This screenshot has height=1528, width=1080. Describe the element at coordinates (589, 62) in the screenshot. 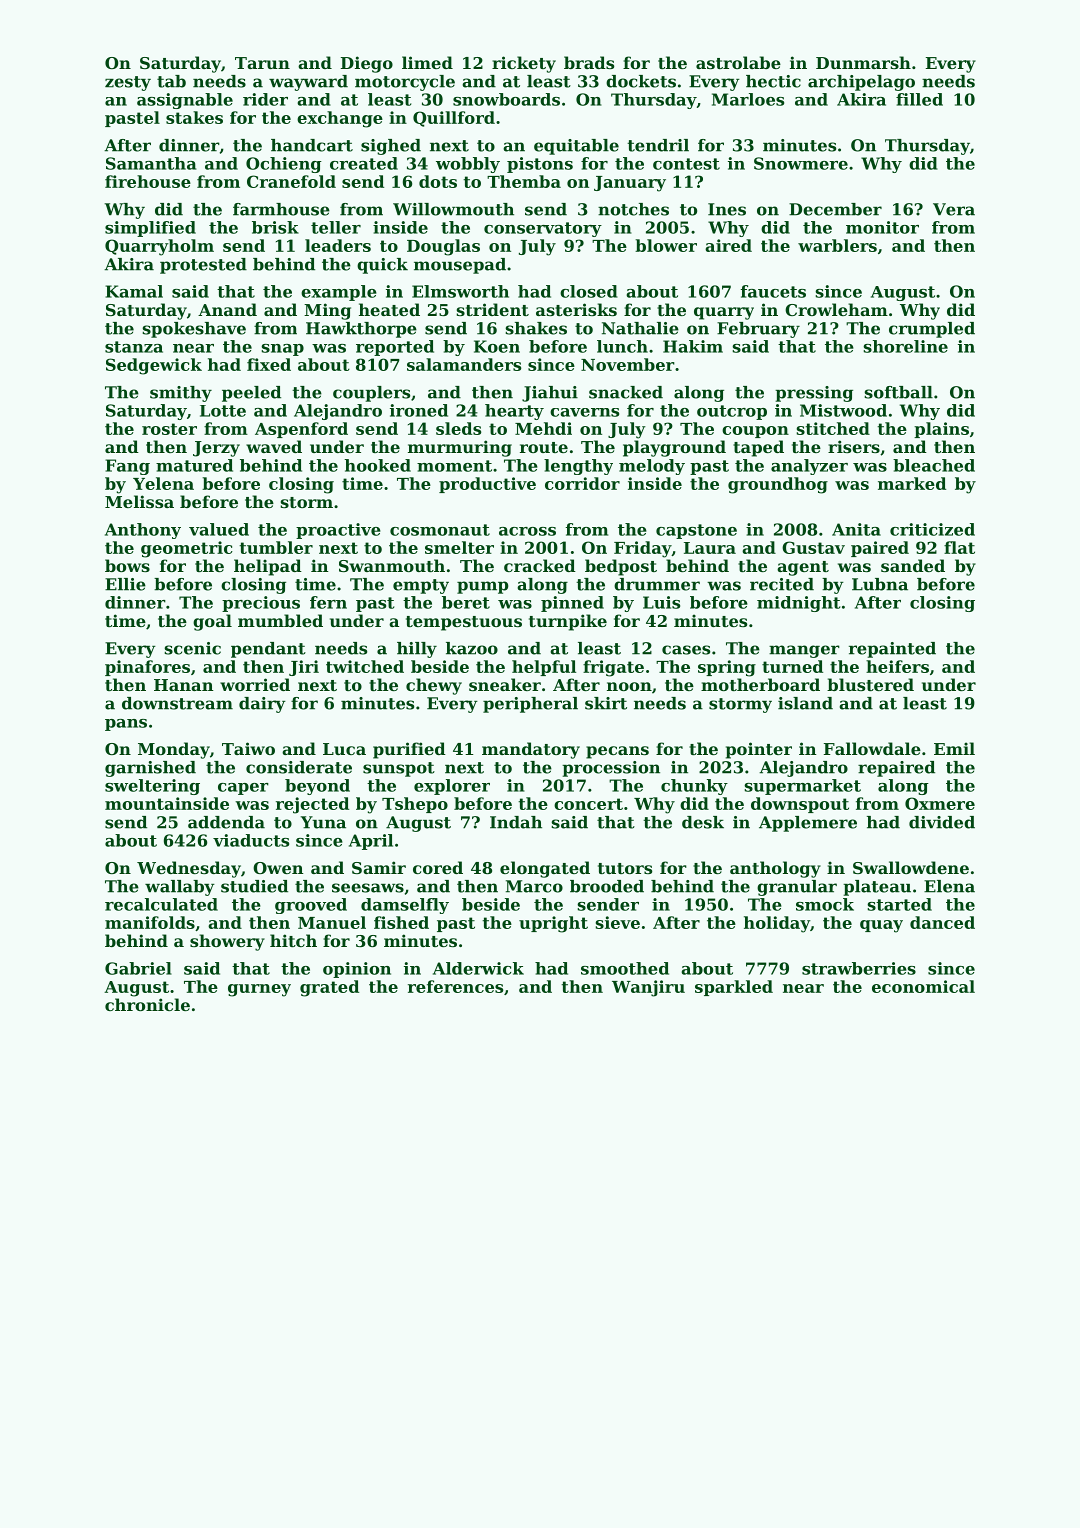

I see `brads` at that location.
